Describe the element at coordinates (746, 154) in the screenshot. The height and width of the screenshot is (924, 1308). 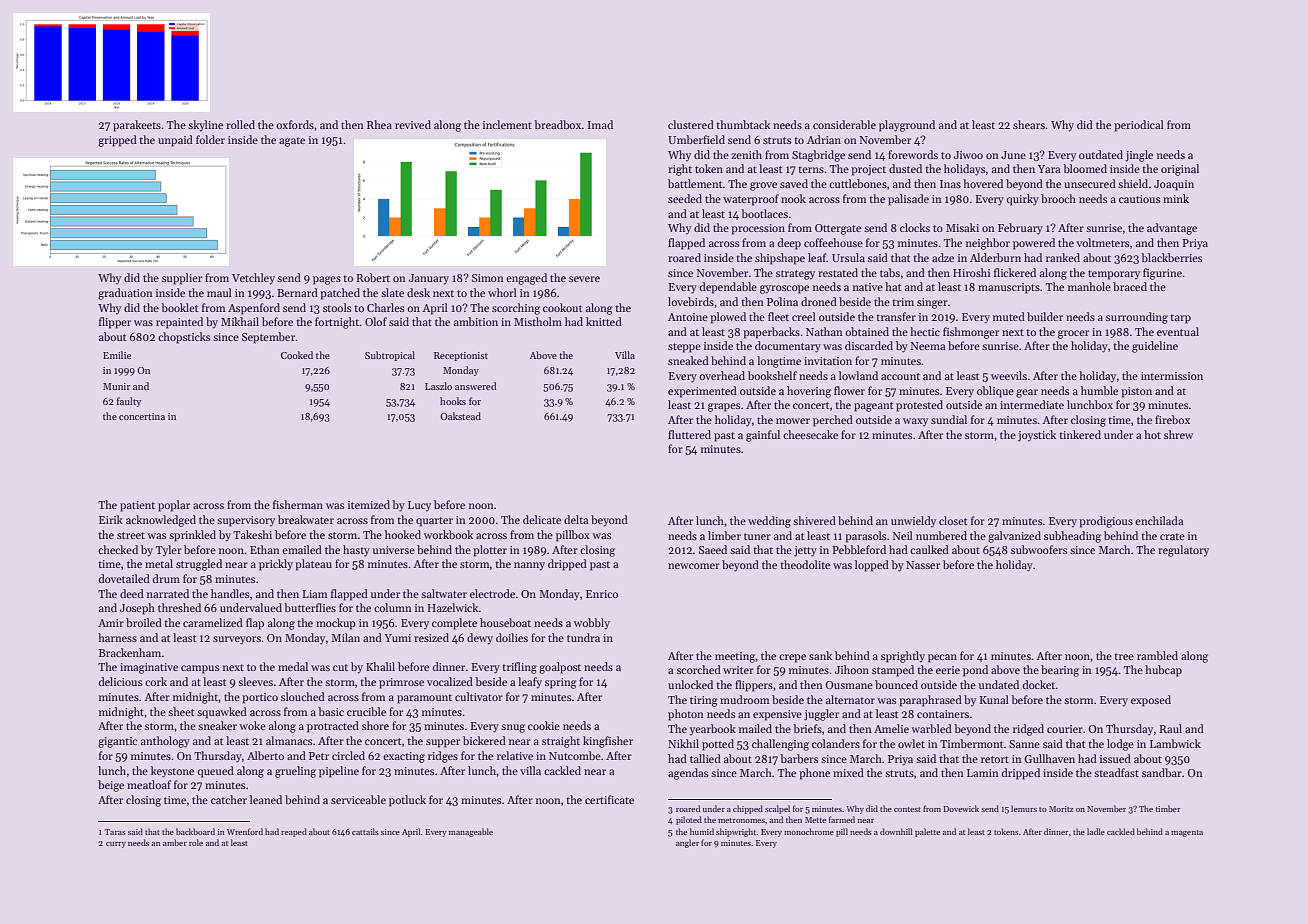
I see `zenith` at that location.
